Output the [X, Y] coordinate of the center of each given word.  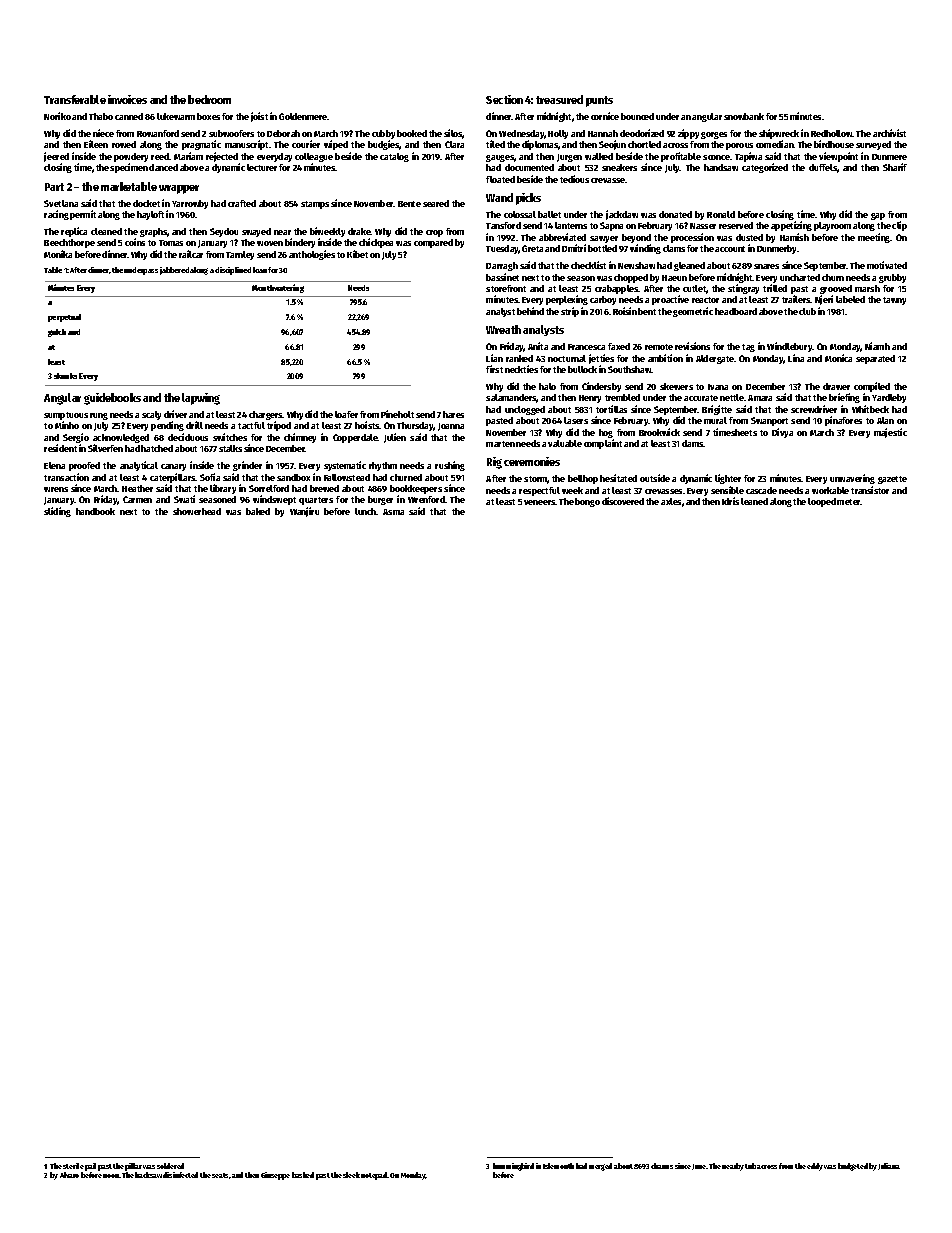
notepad [374, 1176]
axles [671, 501]
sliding [57, 512]
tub [750, 1166]
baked [258, 511]
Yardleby [889, 398]
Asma [393, 512]
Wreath [503, 329]
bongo [587, 502]
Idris [730, 501]
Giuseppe [275, 1176]
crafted [242, 203]
